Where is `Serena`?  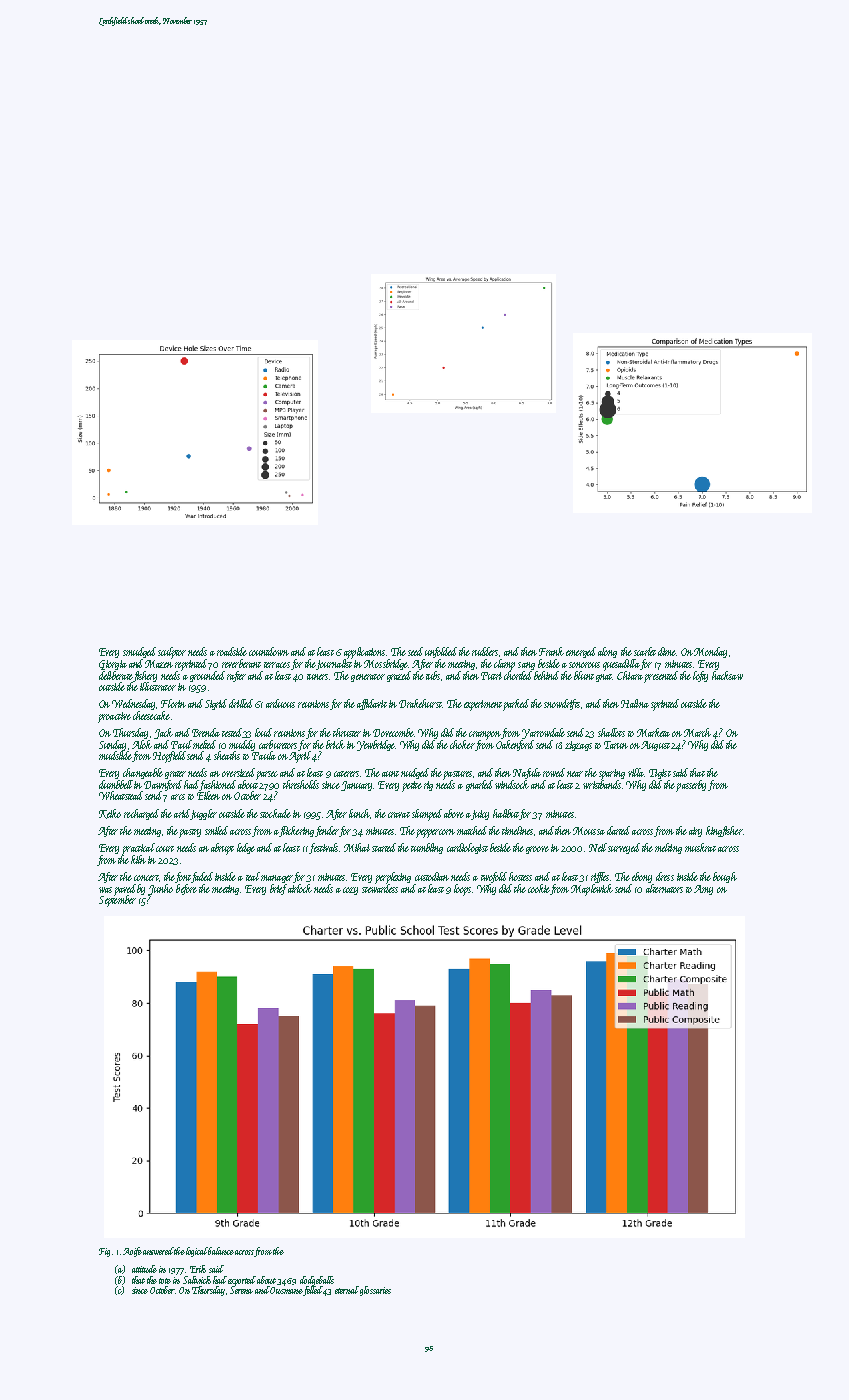 Serena is located at coordinates (241, 1290).
